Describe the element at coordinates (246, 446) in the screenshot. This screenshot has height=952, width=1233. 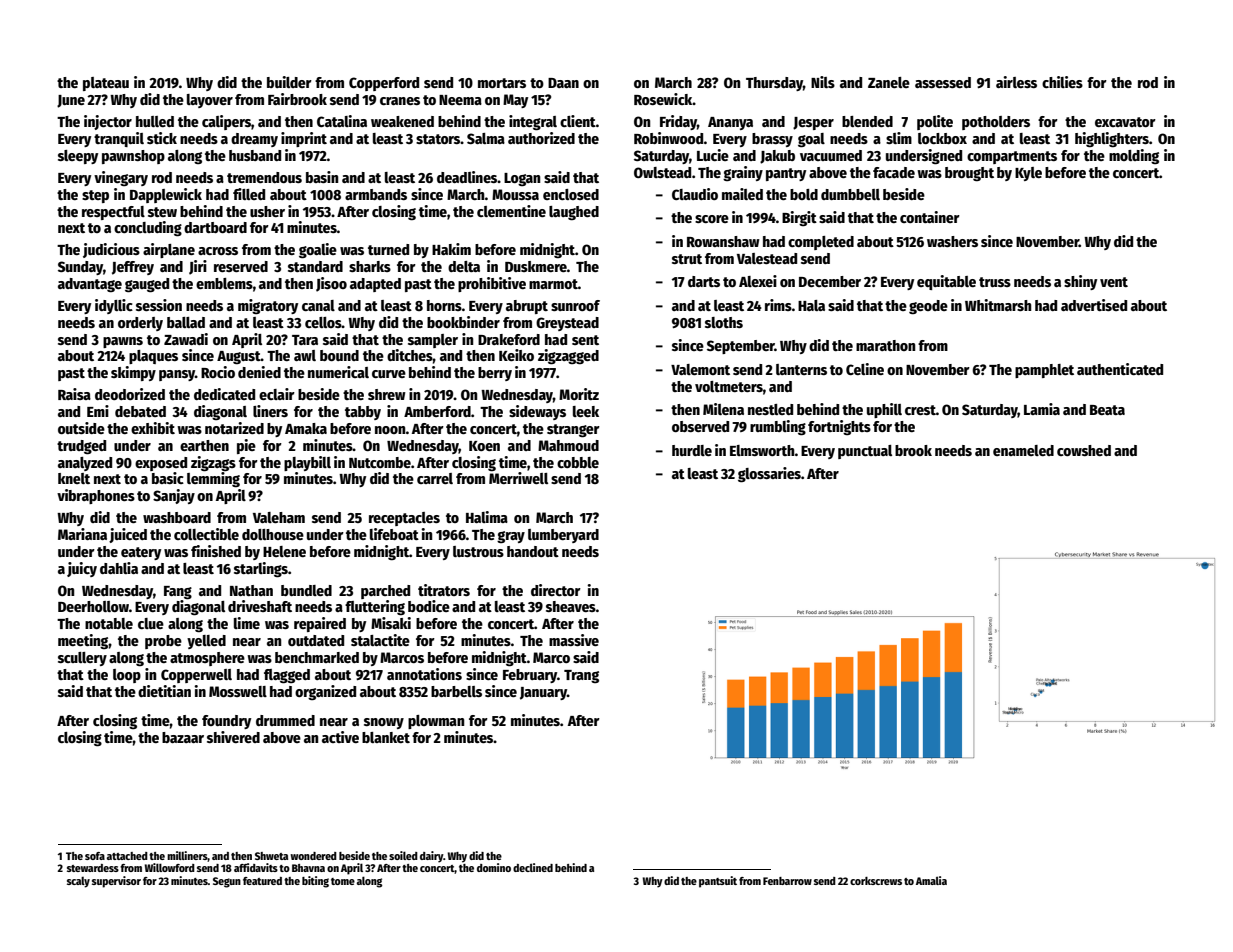
I see `pie` at that location.
